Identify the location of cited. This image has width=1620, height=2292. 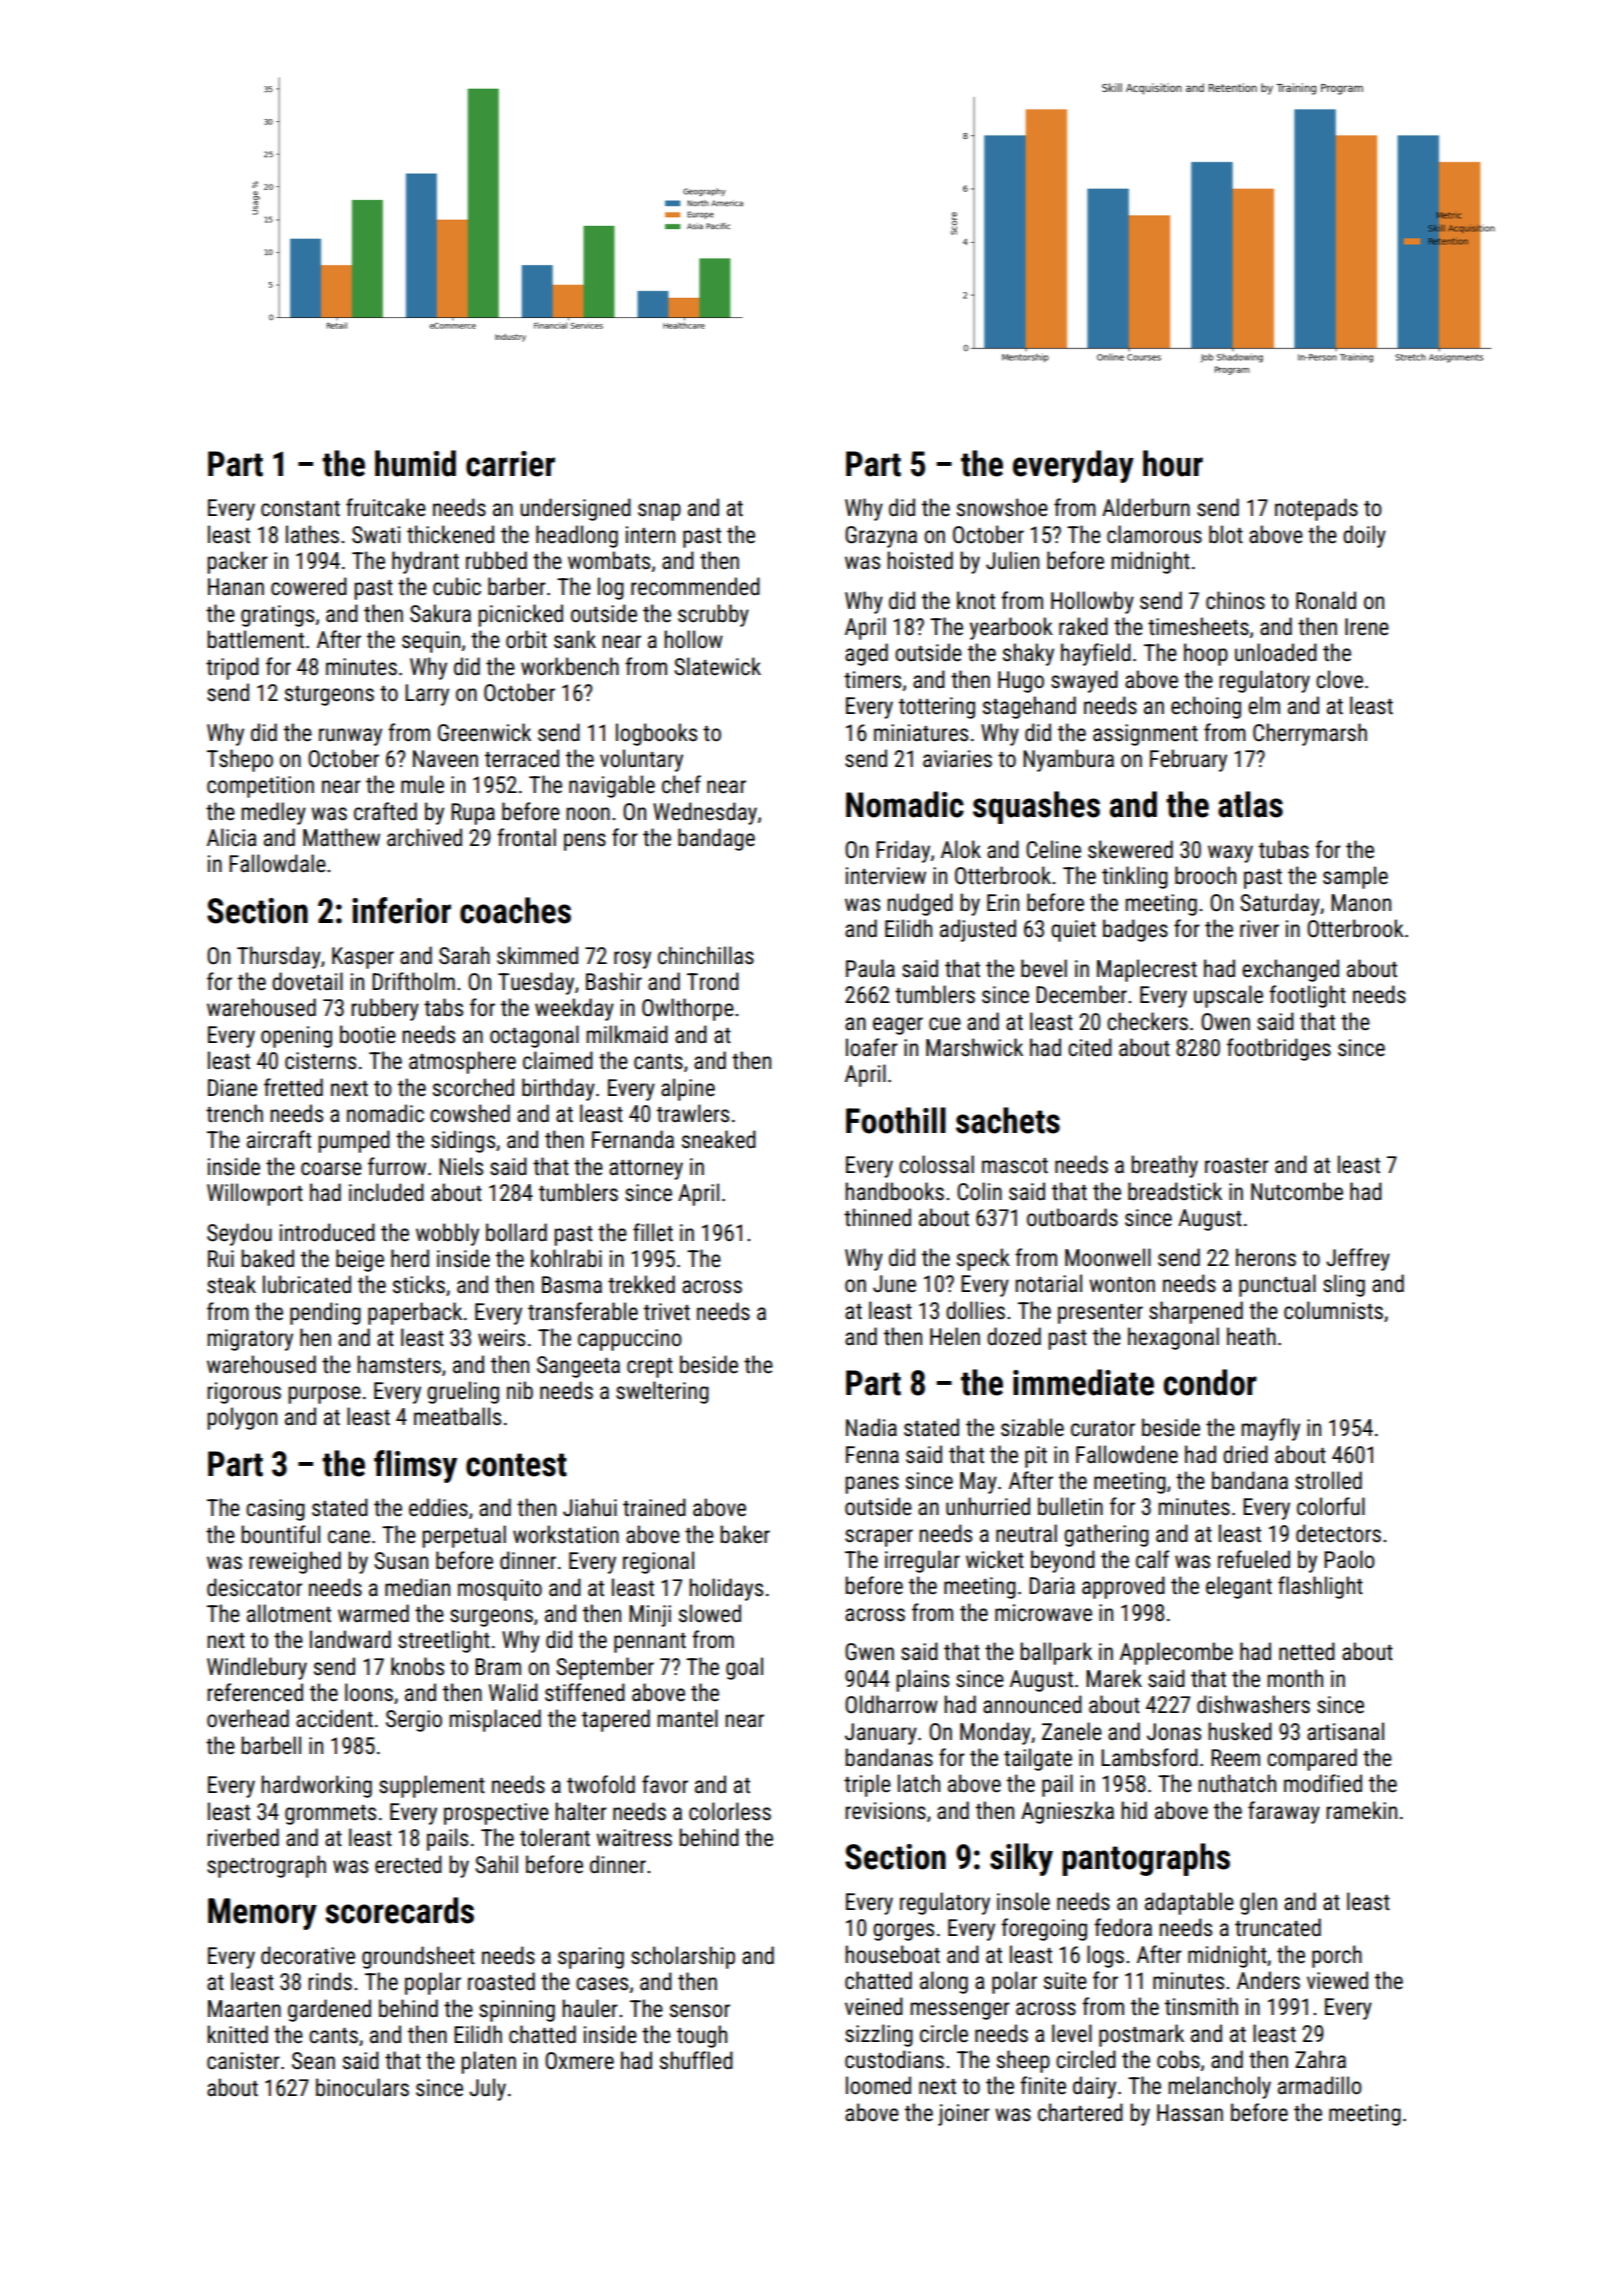
(1090, 1047).
